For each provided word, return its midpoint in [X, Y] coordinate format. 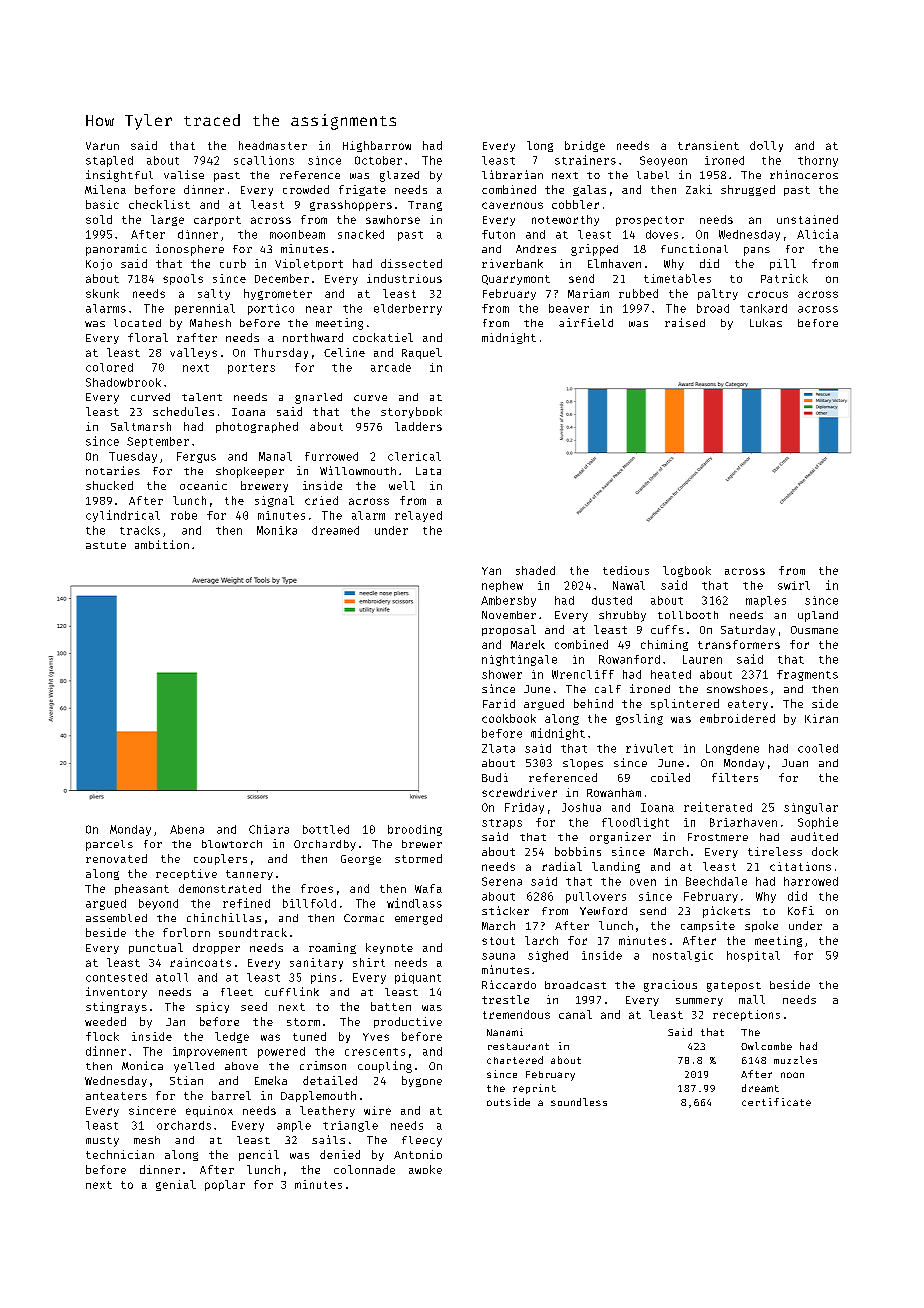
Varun [102, 146]
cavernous [512, 205]
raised [685, 322]
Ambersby [508, 601]
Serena [502, 881]
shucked [109, 485]
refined [246, 903]
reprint [534, 1089]
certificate [776, 1102]
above [241, 1066]
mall [752, 999]
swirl [794, 585]
